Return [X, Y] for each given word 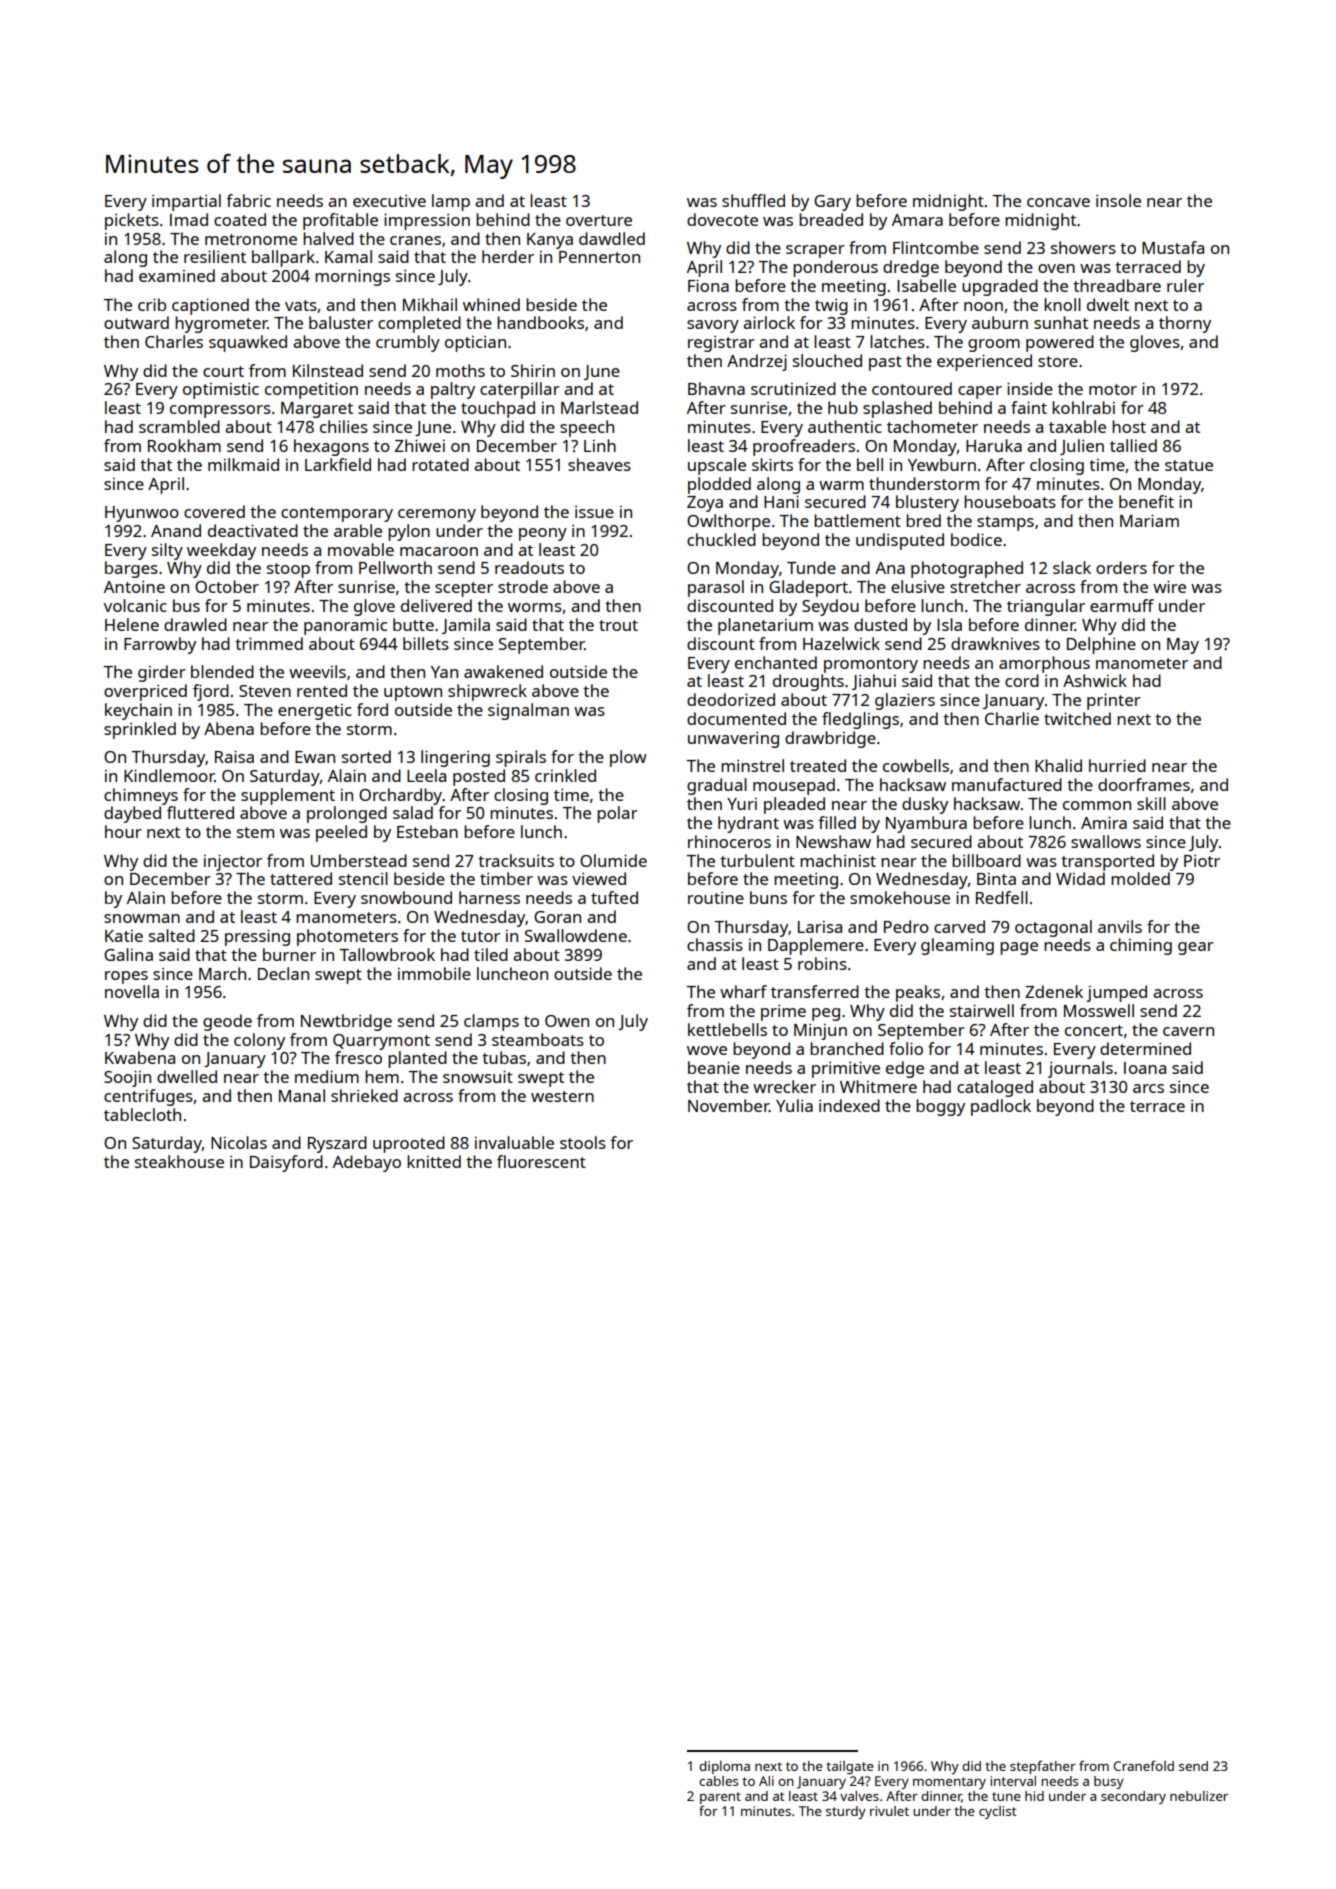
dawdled [612, 238]
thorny [1185, 324]
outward [136, 322]
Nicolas [239, 1142]
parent [720, 1798]
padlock [1001, 1107]
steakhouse [179, 1161]
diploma [724, 1767]
